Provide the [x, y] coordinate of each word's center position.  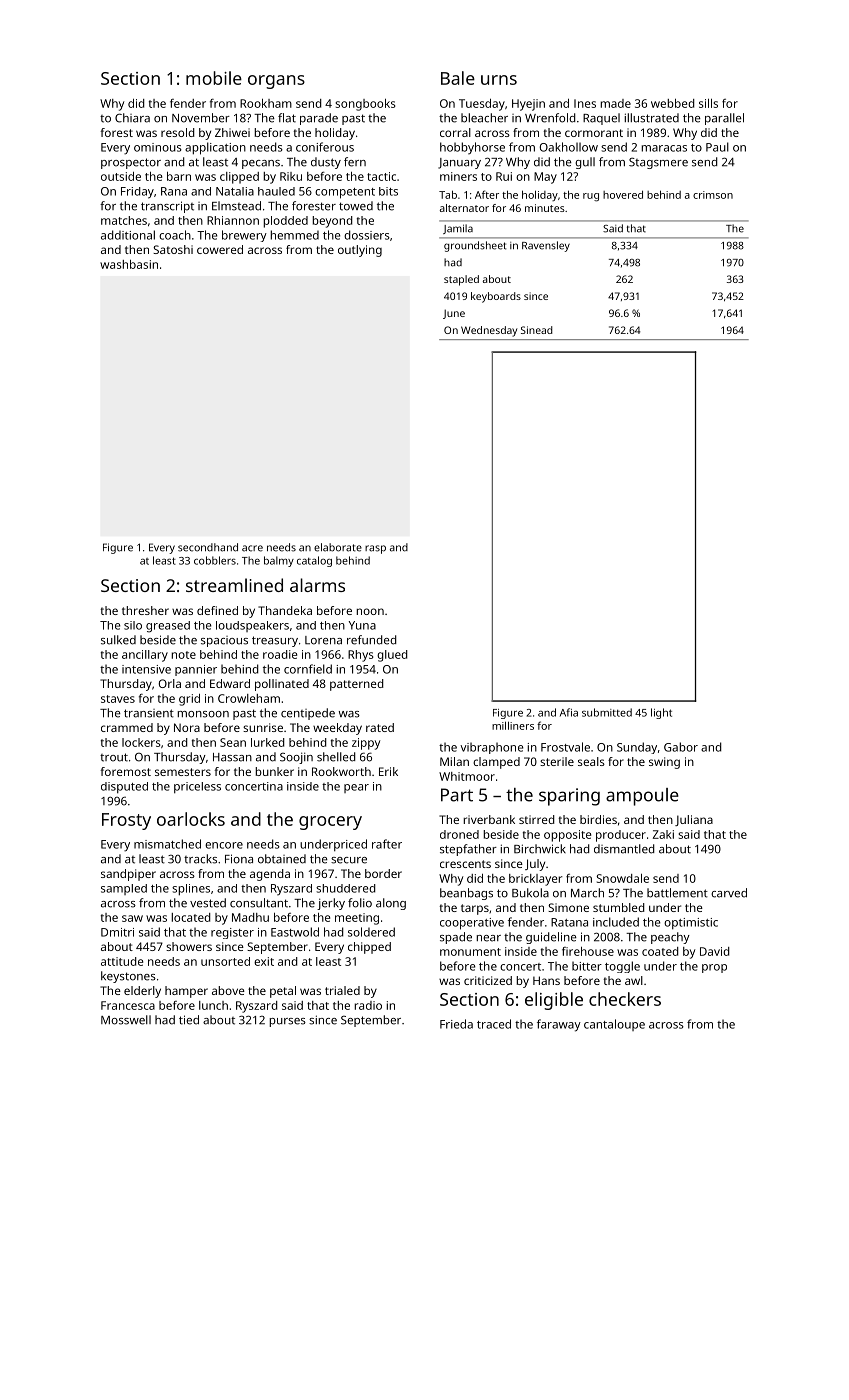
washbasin [129, 264]
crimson [713, 195]
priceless [197, 787]
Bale [458, 78]
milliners [513, 725]
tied [189, 1020]
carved [729, 893]
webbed [673, 103]
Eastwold [295, 932]
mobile [214, 78]
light [661, 713]
